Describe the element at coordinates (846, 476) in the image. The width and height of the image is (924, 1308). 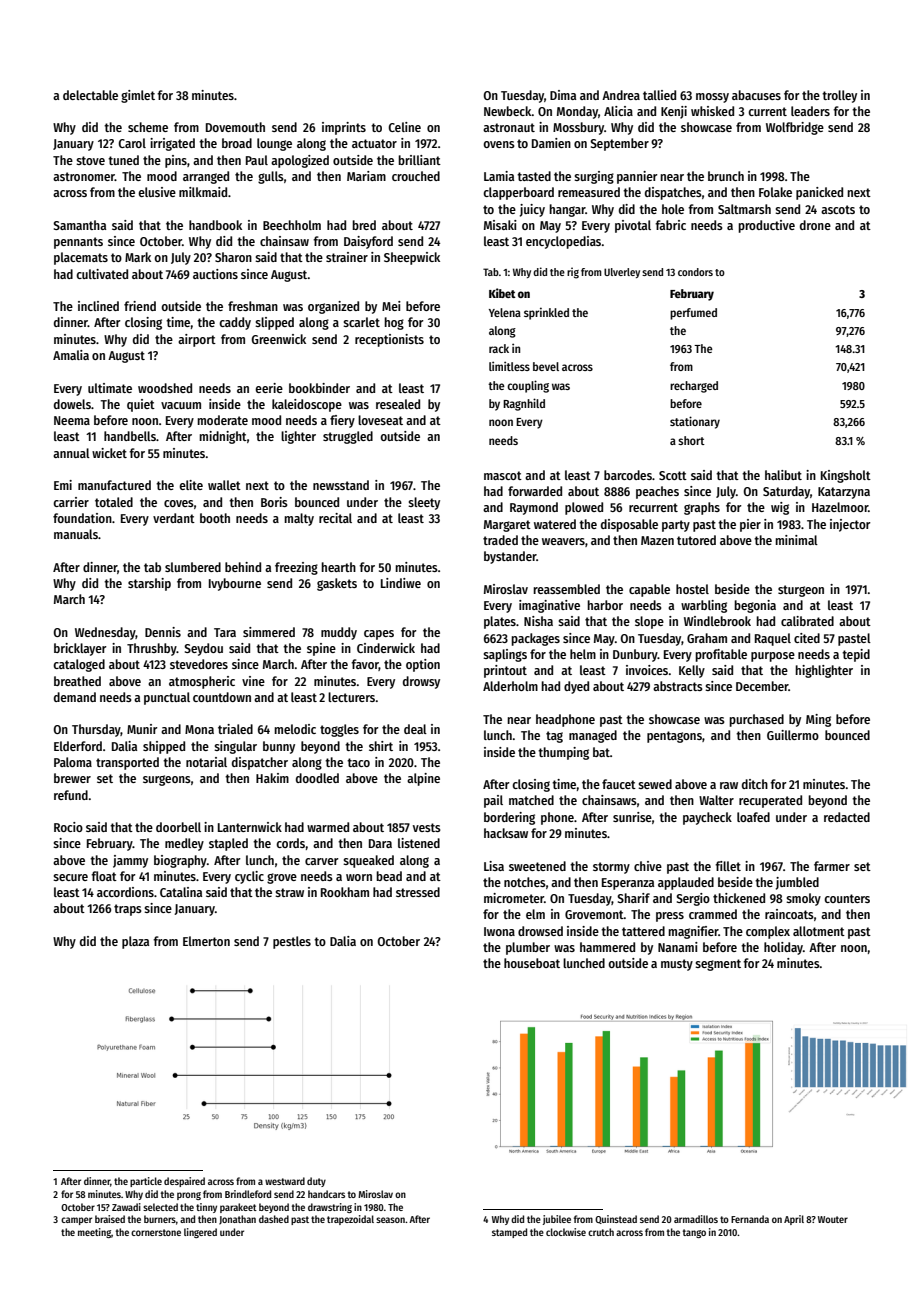
I see `Kingsholt` at that location.
